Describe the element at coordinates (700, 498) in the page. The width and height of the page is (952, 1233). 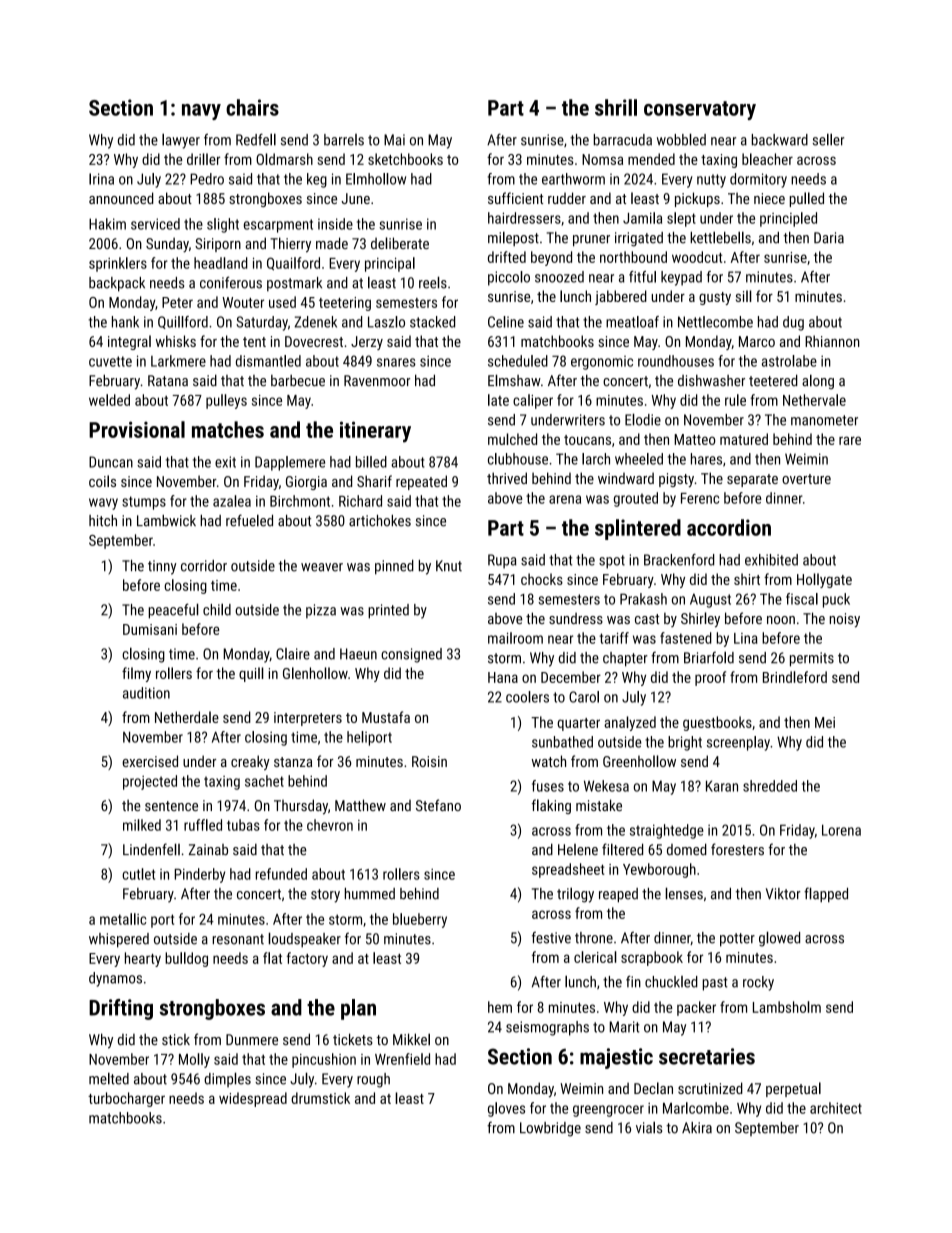
I see `Ferenc` at that location.
